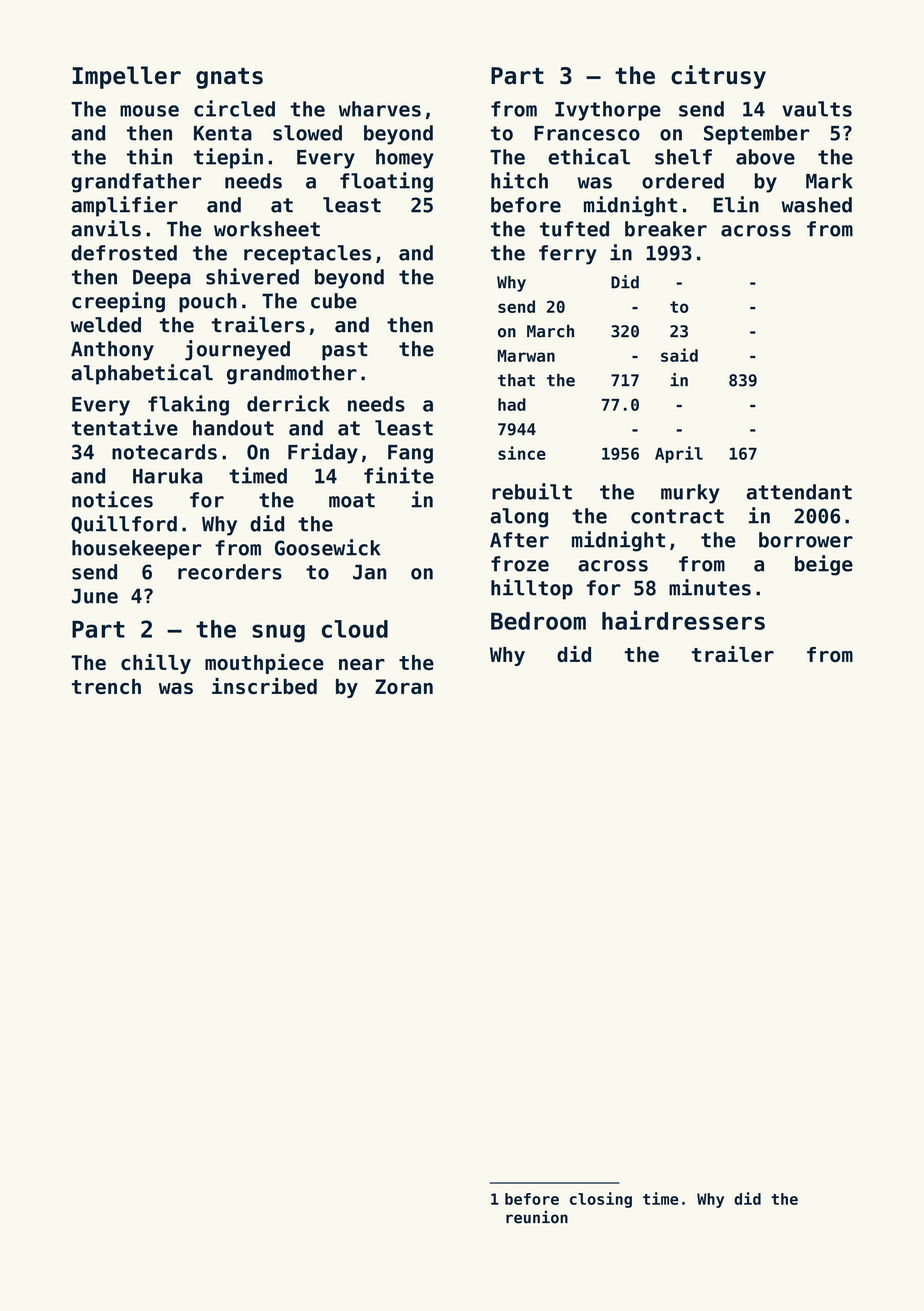  I want to click on June, so click(95, 596).
